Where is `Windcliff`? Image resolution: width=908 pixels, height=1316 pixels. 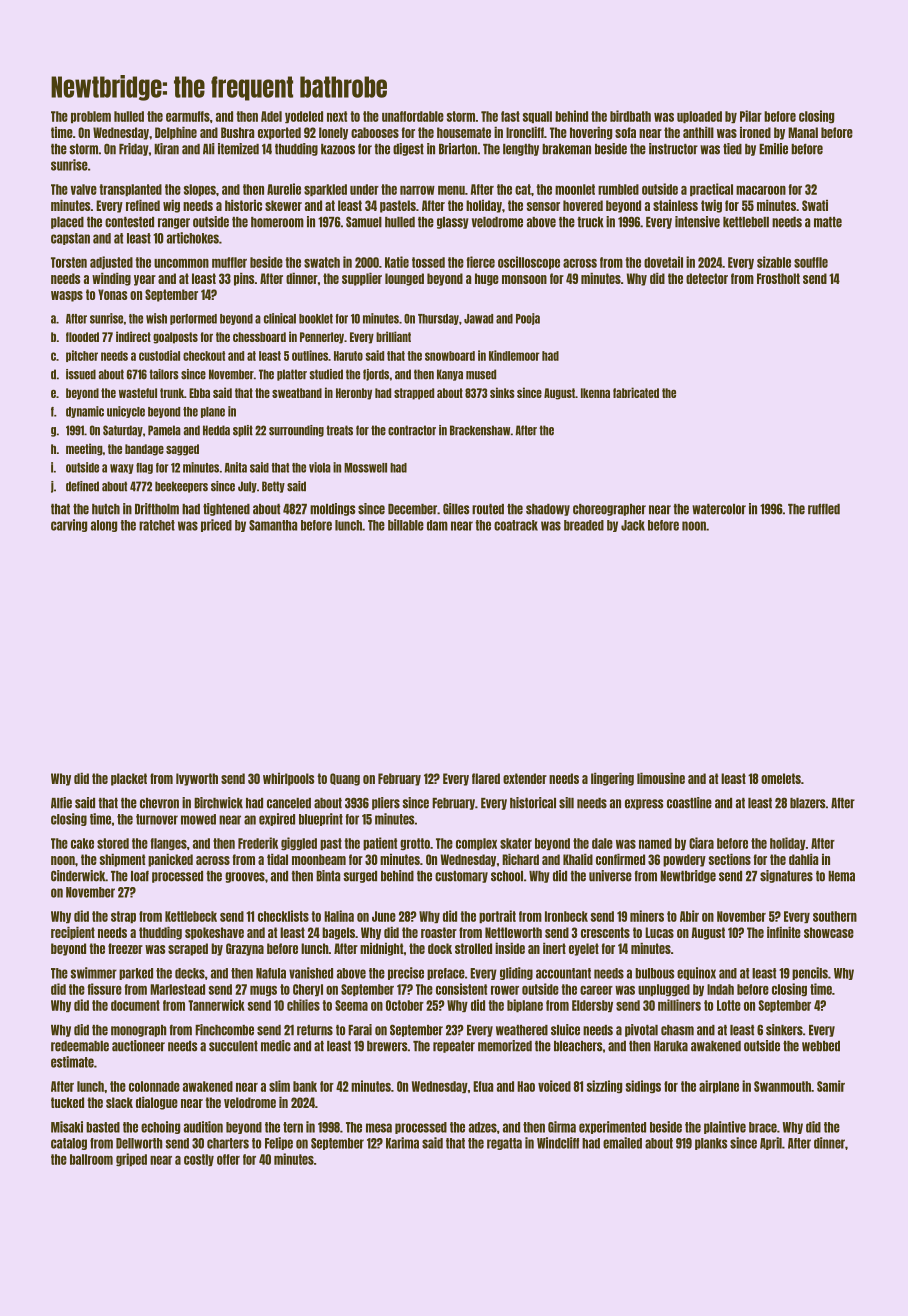
Windcliff is located at coordinates (558, 1143).
